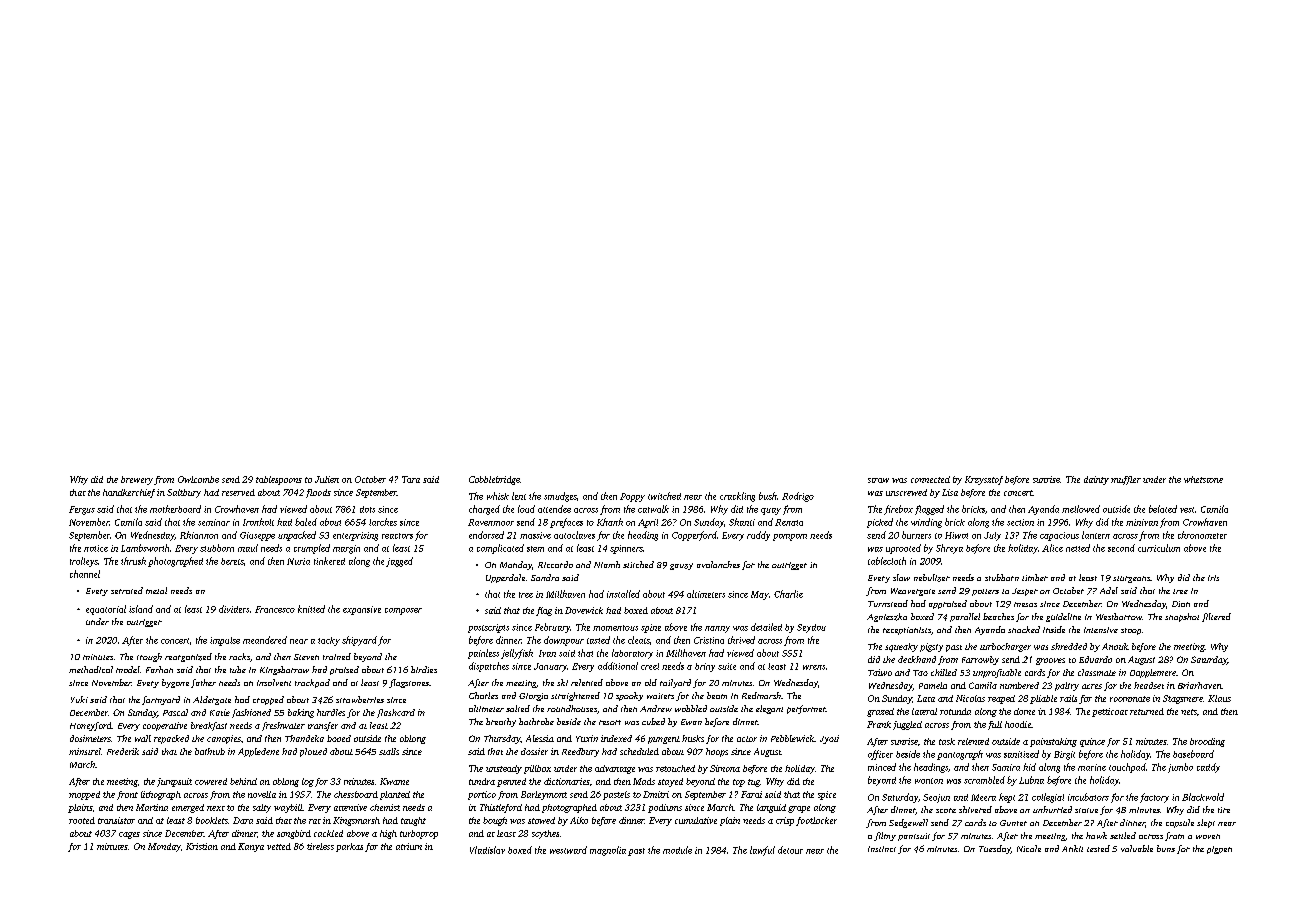  I want to click on waiters, so click(660, 696).
